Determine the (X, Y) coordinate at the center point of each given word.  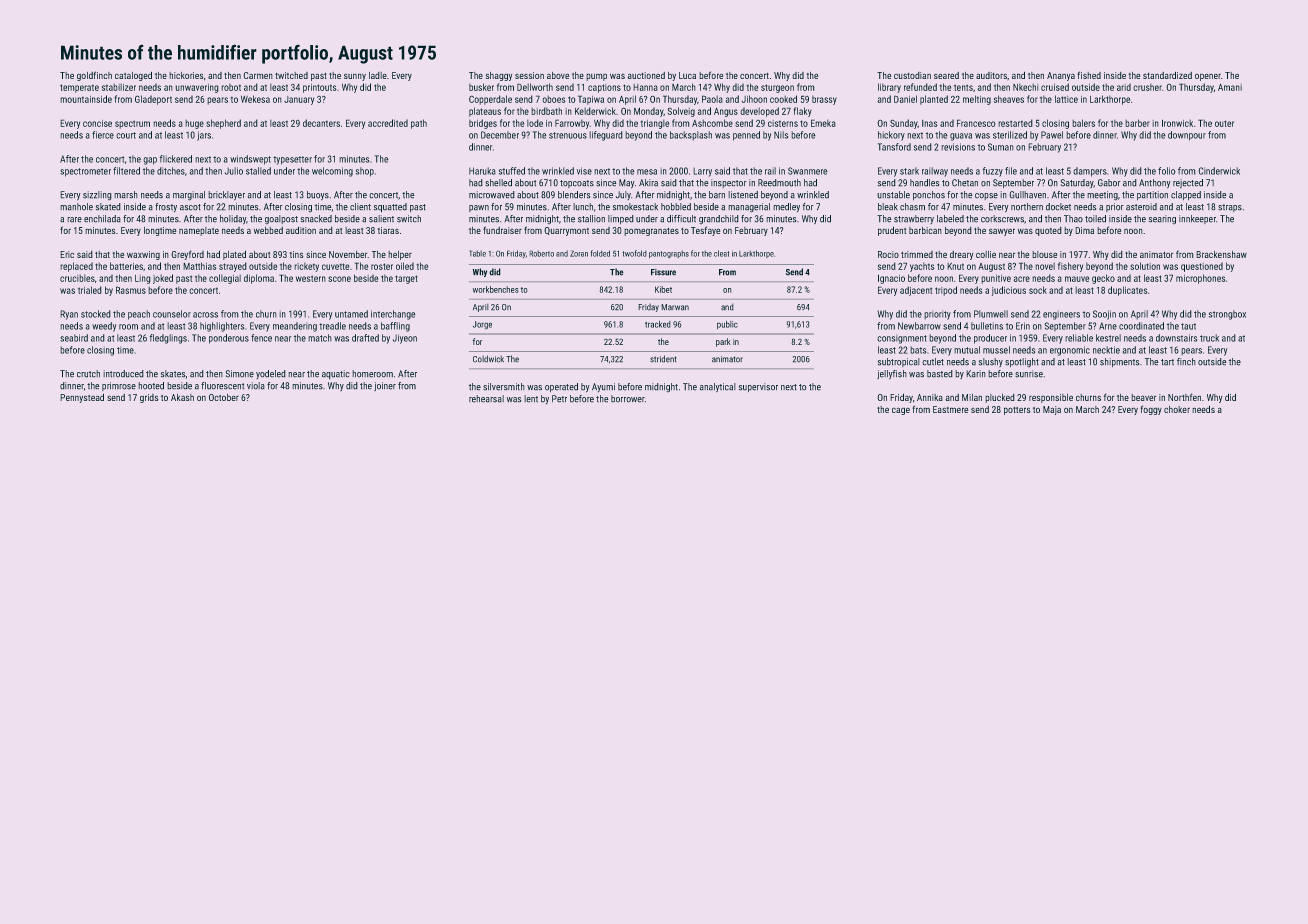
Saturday (1077, 183)
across (205, 315)
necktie (1106, 350)
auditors (991, 75)
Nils (781, 135)
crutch (88, 373)
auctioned (646, 75)
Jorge (482, 325)
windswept (250, 160)
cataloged (133, 76)
